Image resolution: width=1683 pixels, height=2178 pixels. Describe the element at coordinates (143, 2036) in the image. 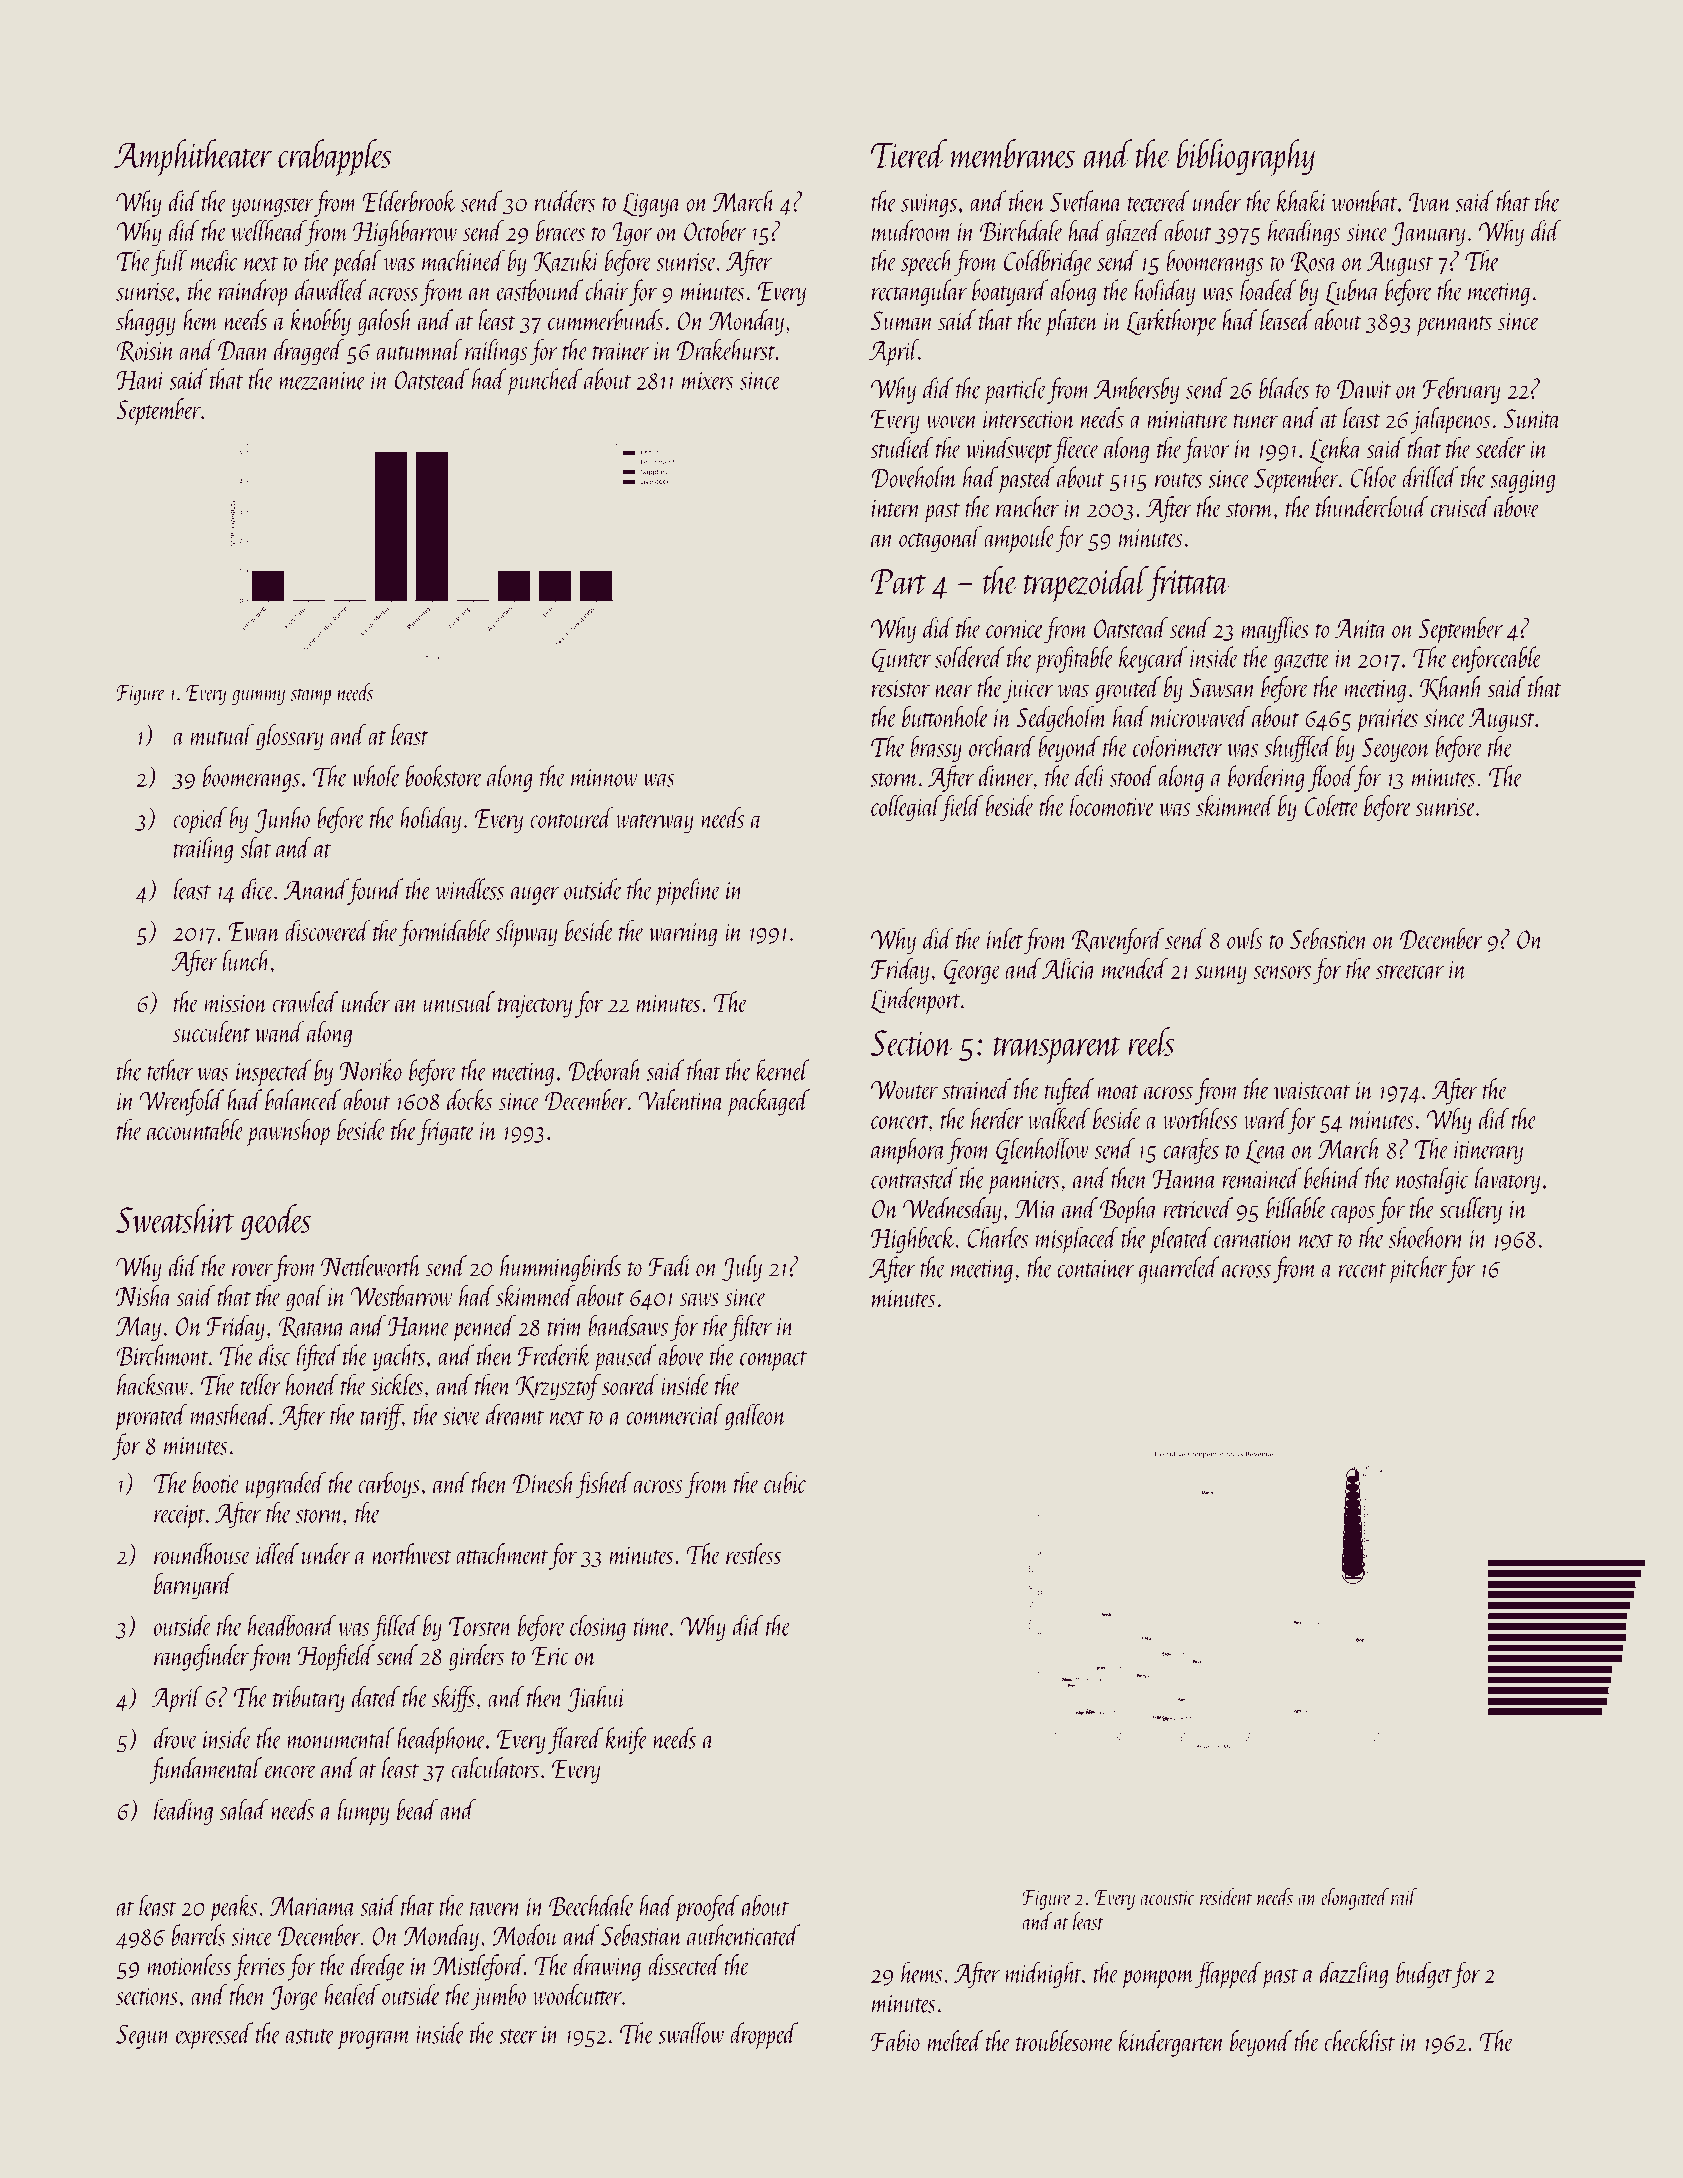

I see `Segun` at that location.
